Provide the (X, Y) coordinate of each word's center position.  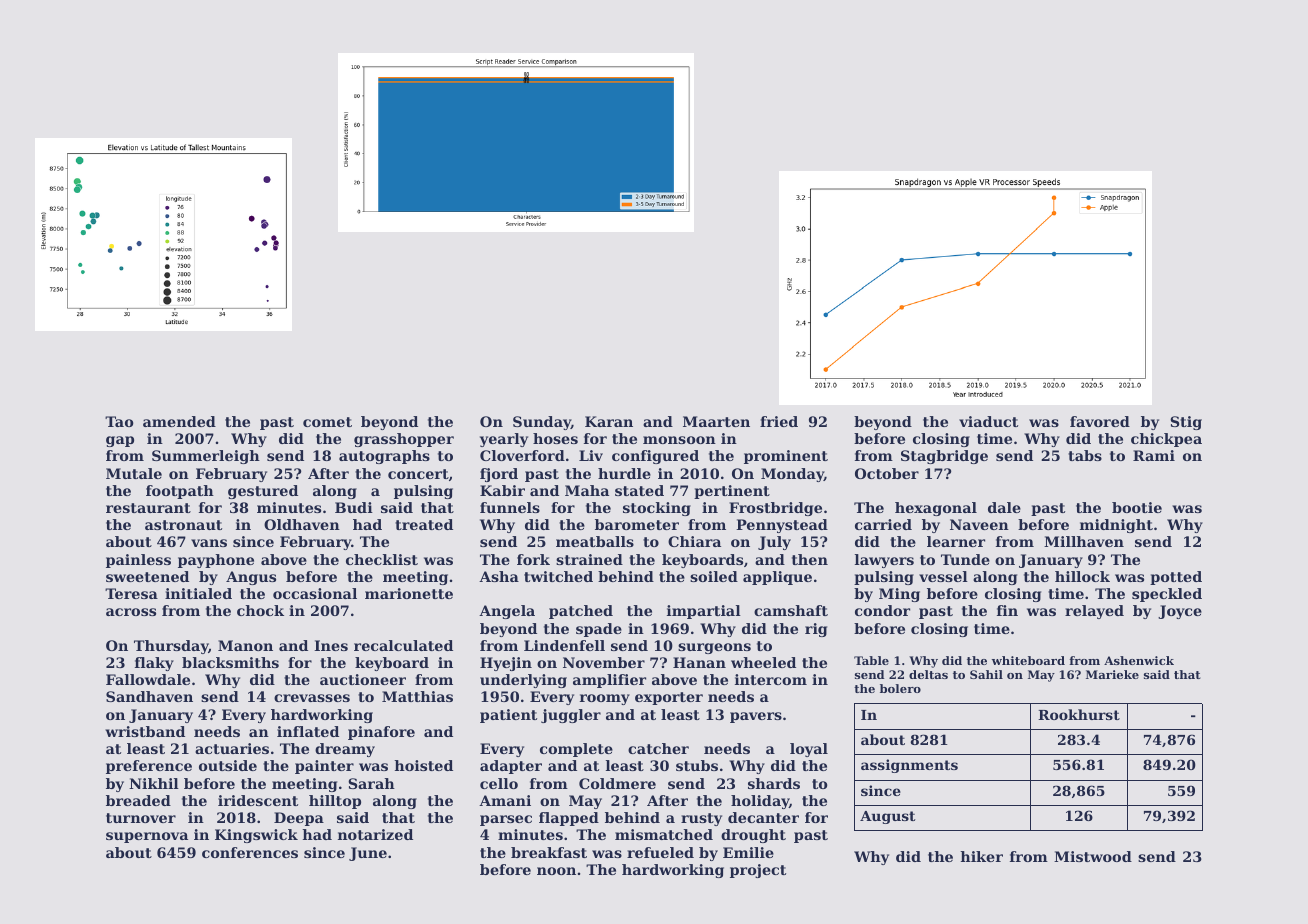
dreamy (345, 750)
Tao (119, 421)
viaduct (988, 421)
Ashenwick (1139, 660)
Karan (609, 421)
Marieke (1112, 674)
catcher (658, 748)
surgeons (714, 648)
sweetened (147, 576)
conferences (250, 852)
